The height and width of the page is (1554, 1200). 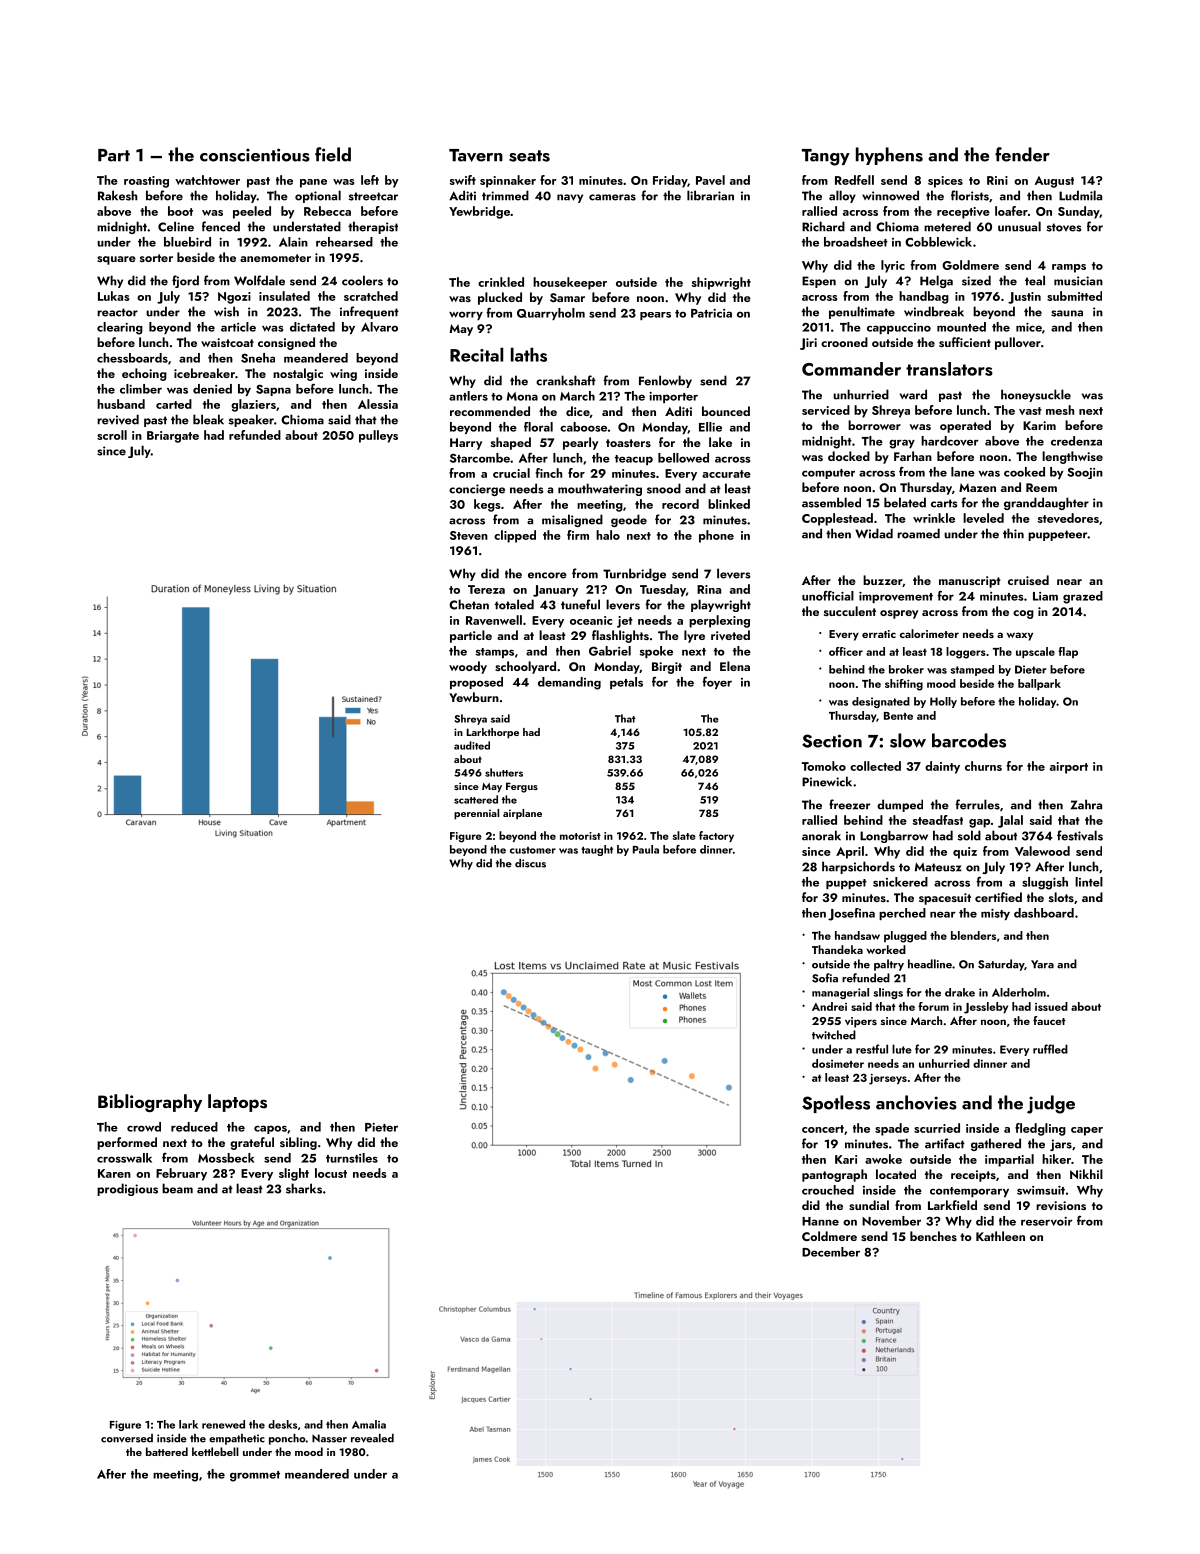 What do you see at coordinates (966, 653) in the page?
I see `loggers` at bounding box center [966, 653].
